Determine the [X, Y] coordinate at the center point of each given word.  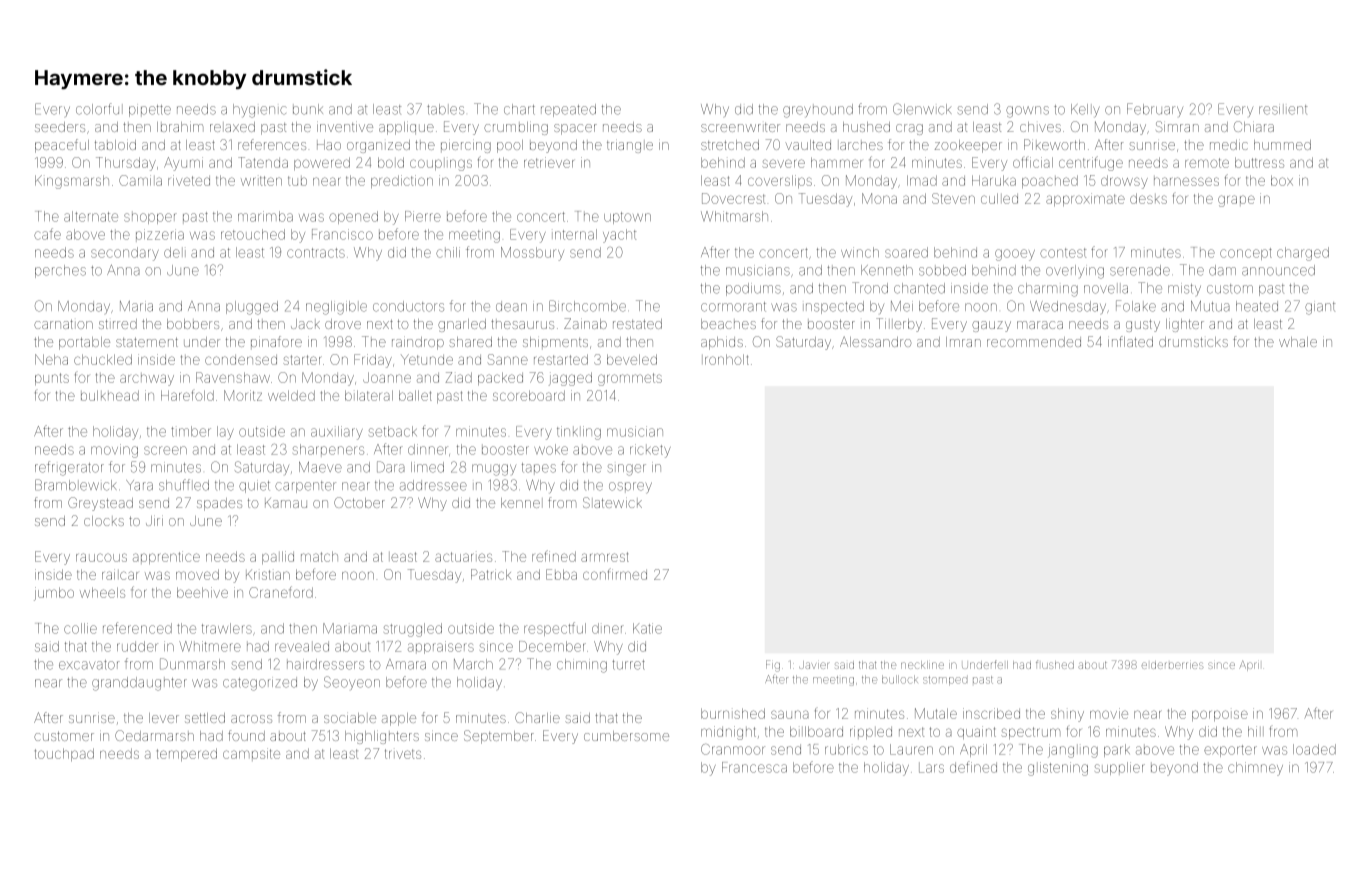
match [319, 556]
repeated [568, 110]
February [1155, 110]
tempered [187, 754]
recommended [1034, 342]
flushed [1055, 664]
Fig [773, 666]
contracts [316, 253]
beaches [728, 324]
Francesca [754, 767]
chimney [1255, 769]
